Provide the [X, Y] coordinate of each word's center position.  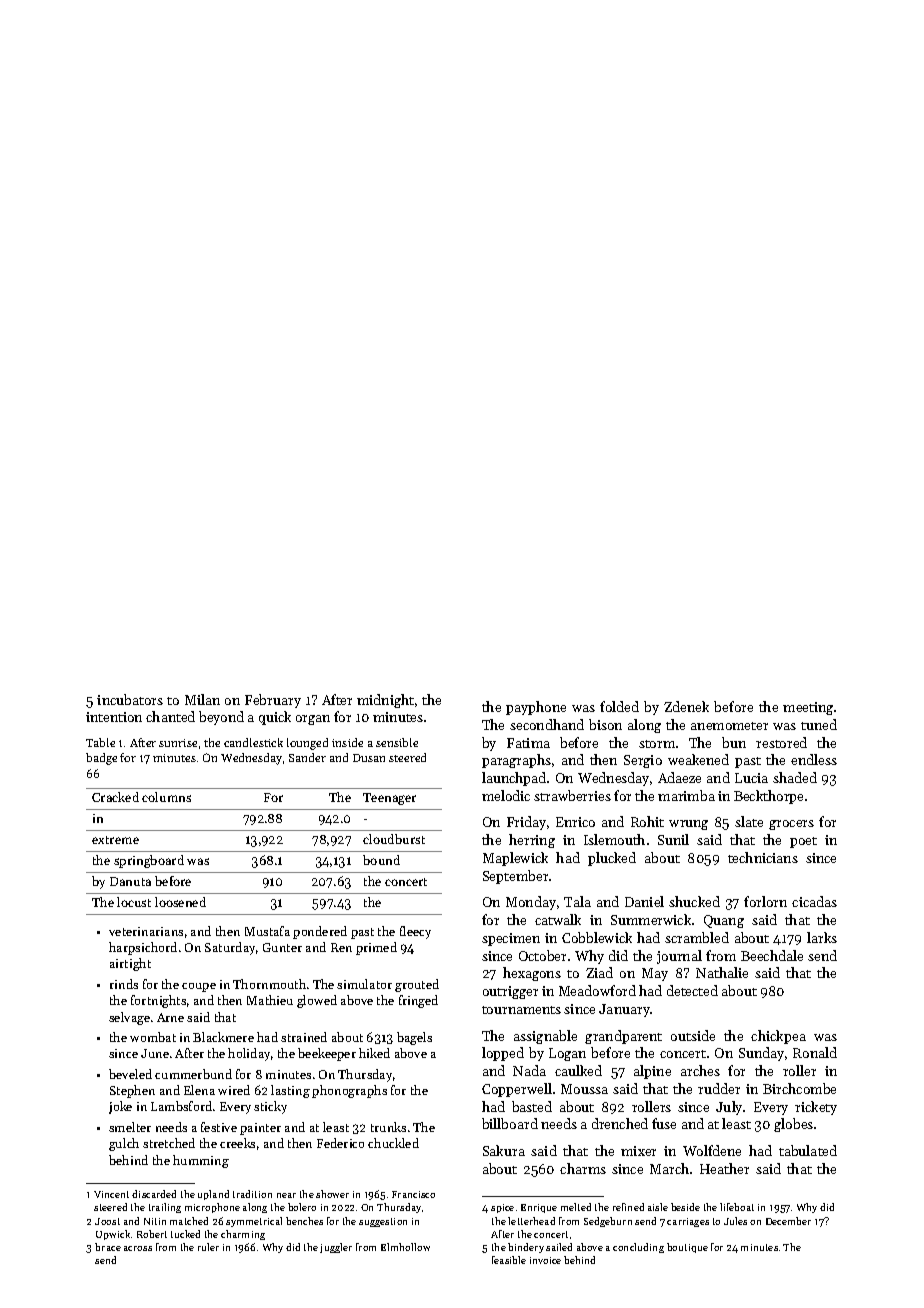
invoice [545, 1260]
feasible [509, 1260]
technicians [763, 857]
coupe [199, 987]
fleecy [415, 932]
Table [100, 742]
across [138, 1248]
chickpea [778, 1037]
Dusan [369, 758]
